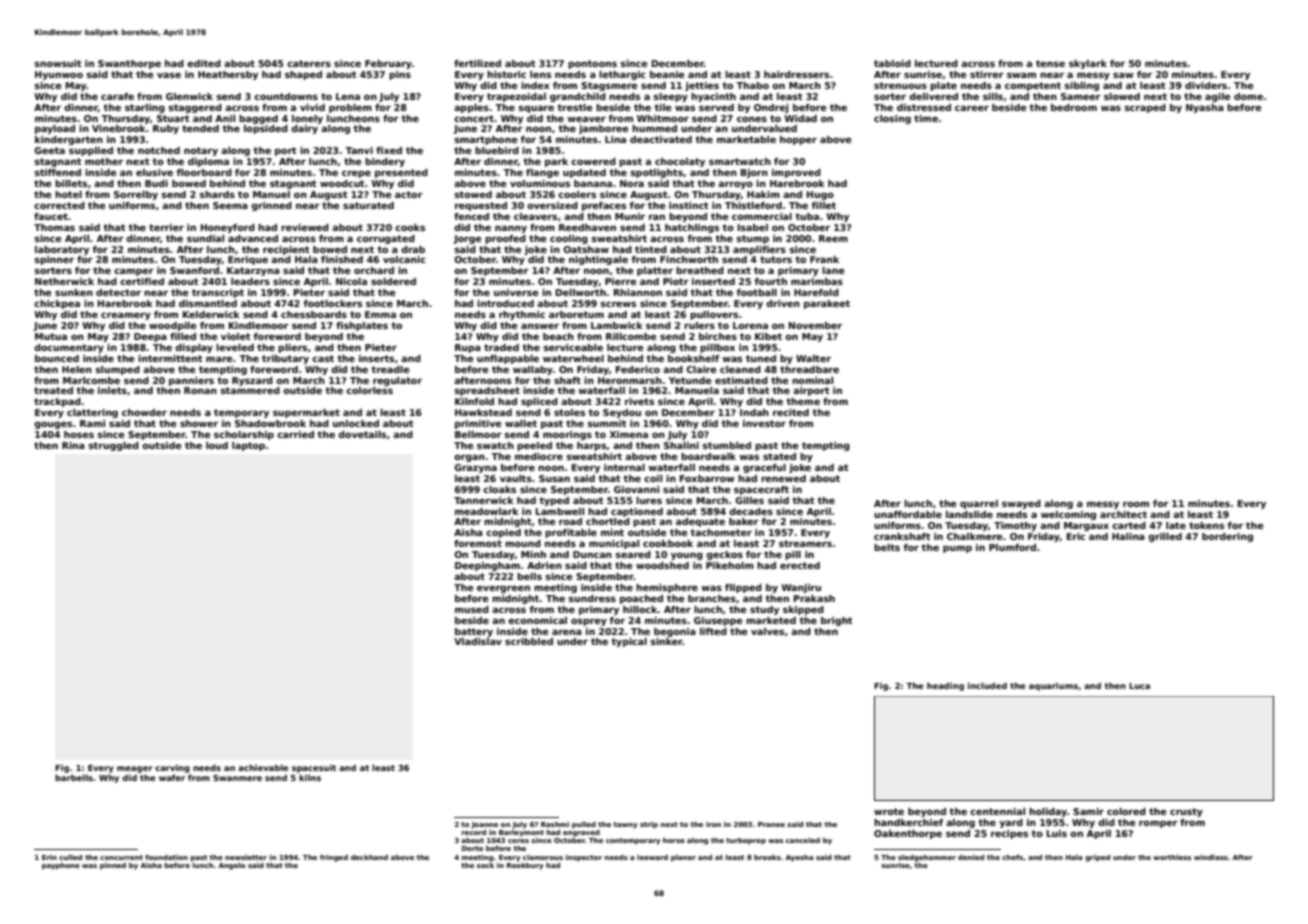 The height and width of the page is (924, 1308). Describe the element at coordinates (484, 500) in the page. I see `Tannerwick` at that location.
